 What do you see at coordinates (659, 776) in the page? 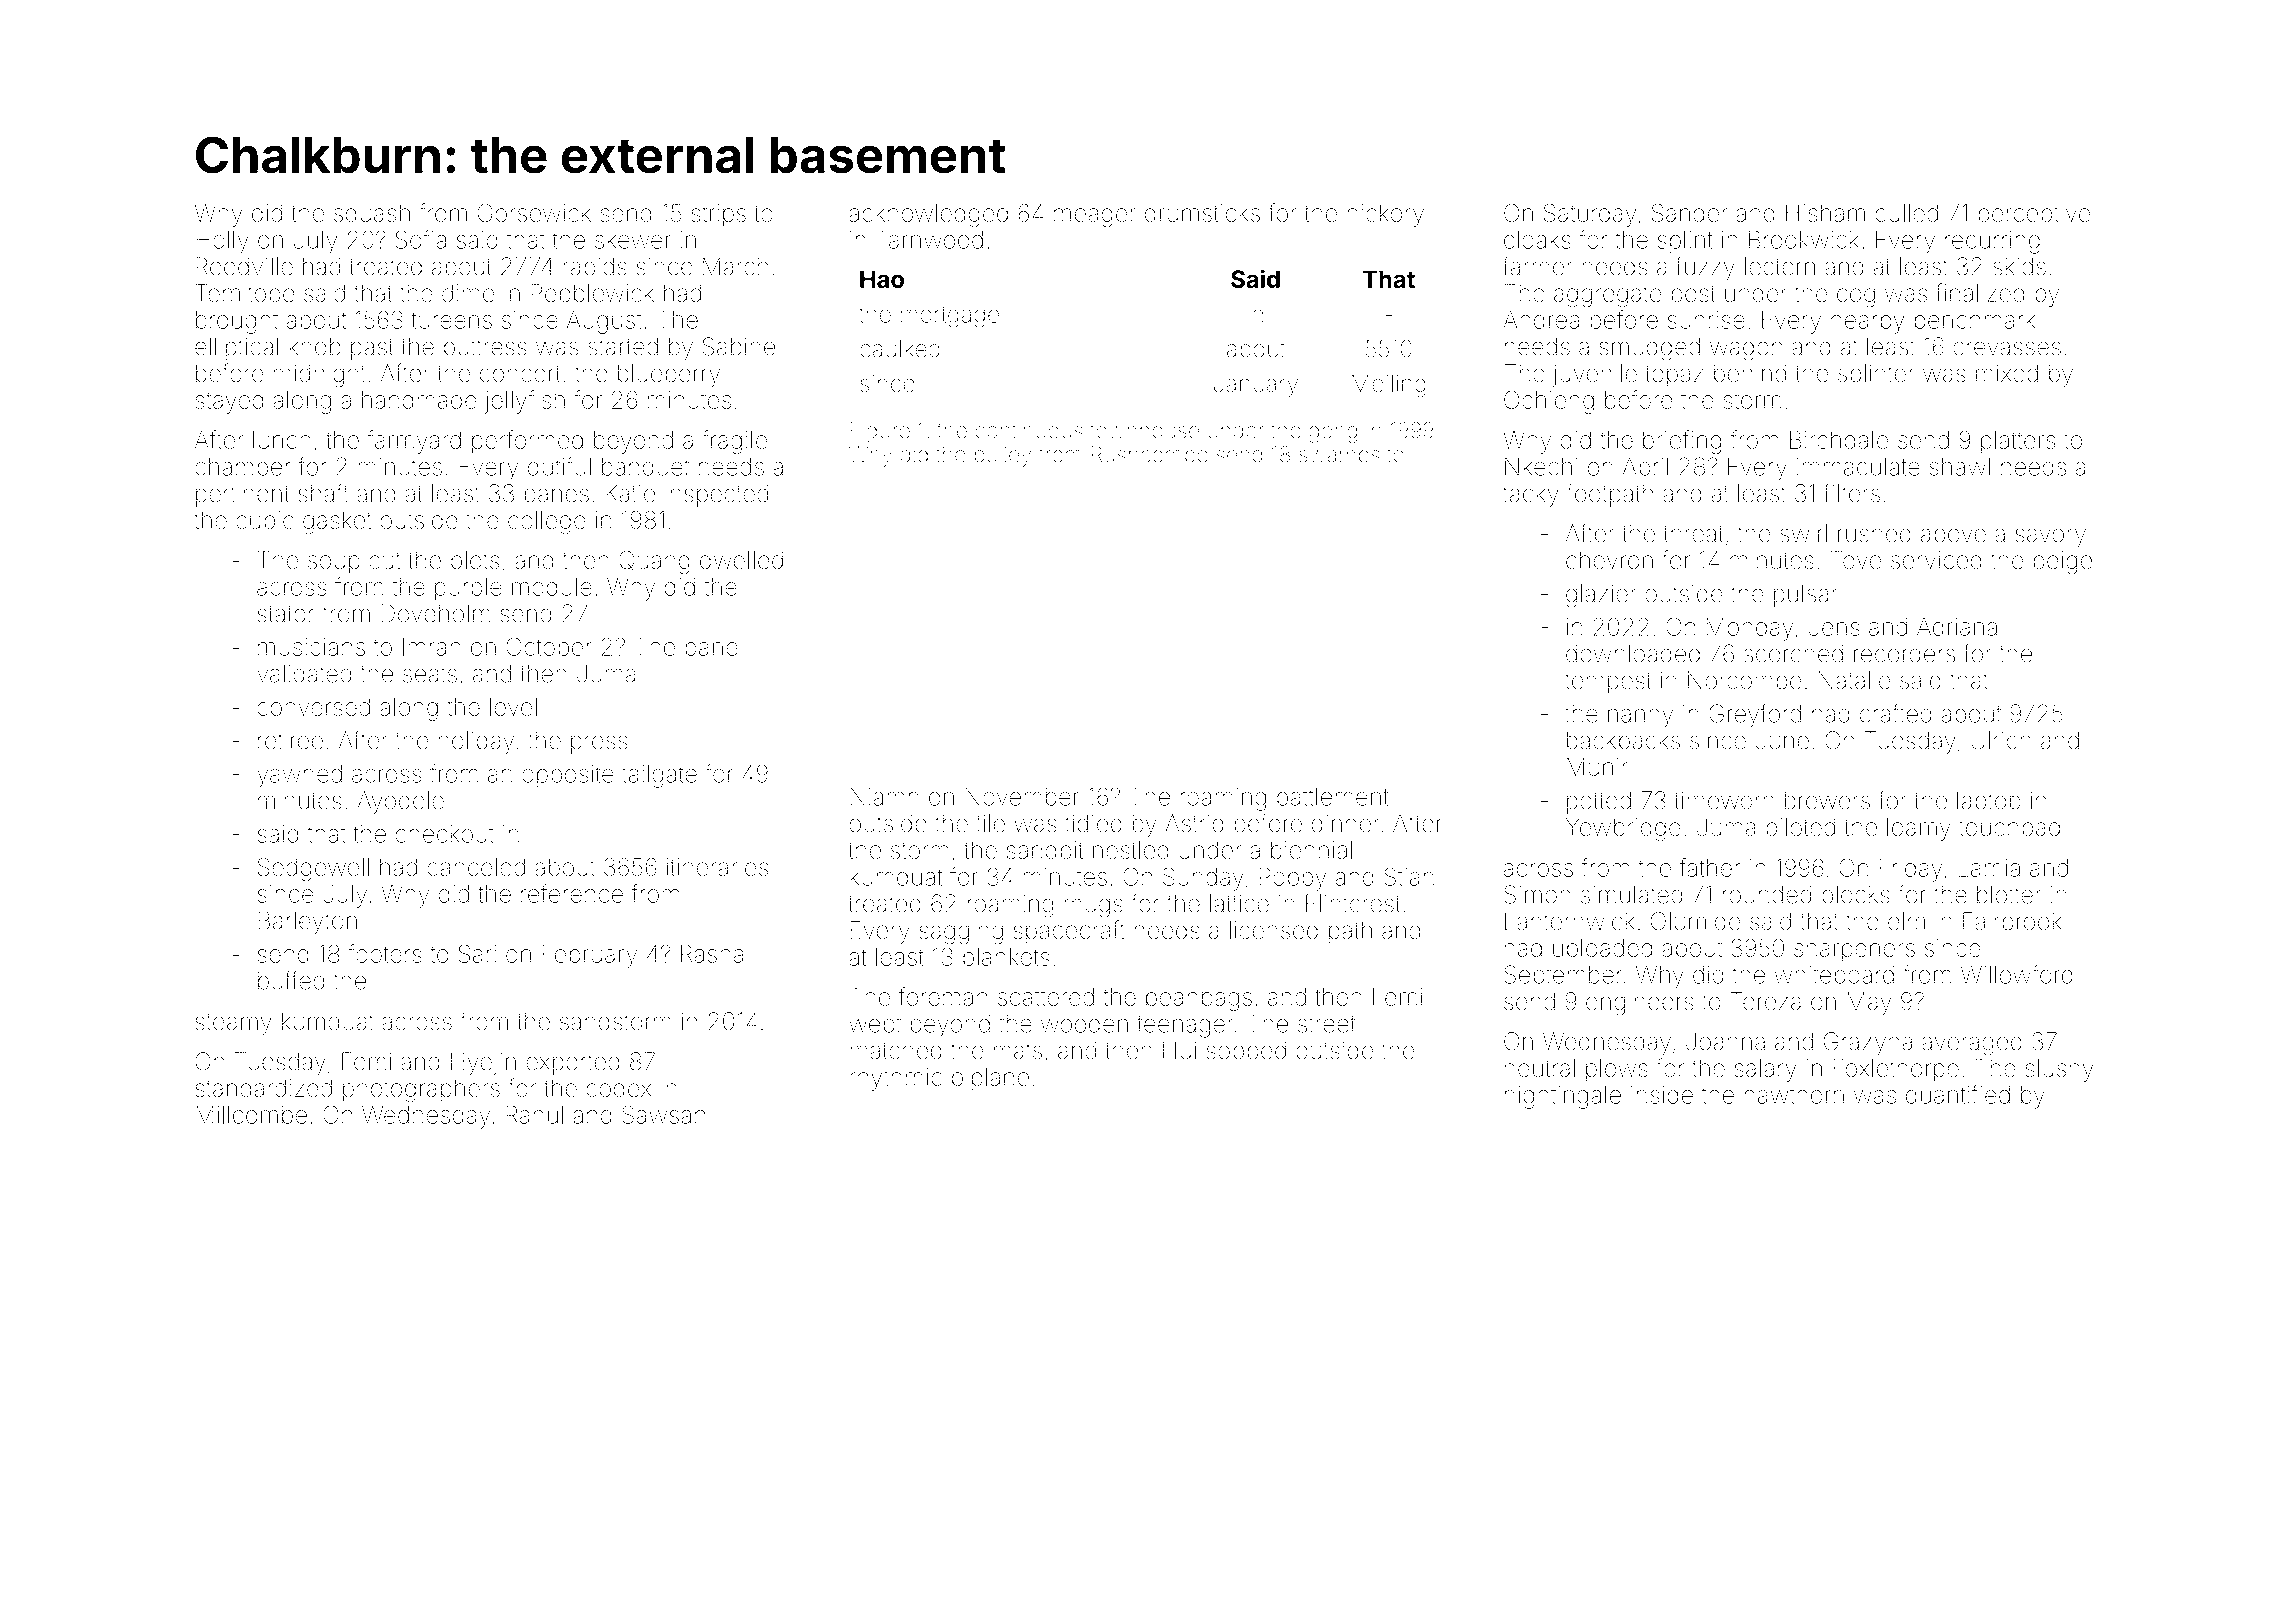
I see `tailgate` at bounding box center [659, 776].
